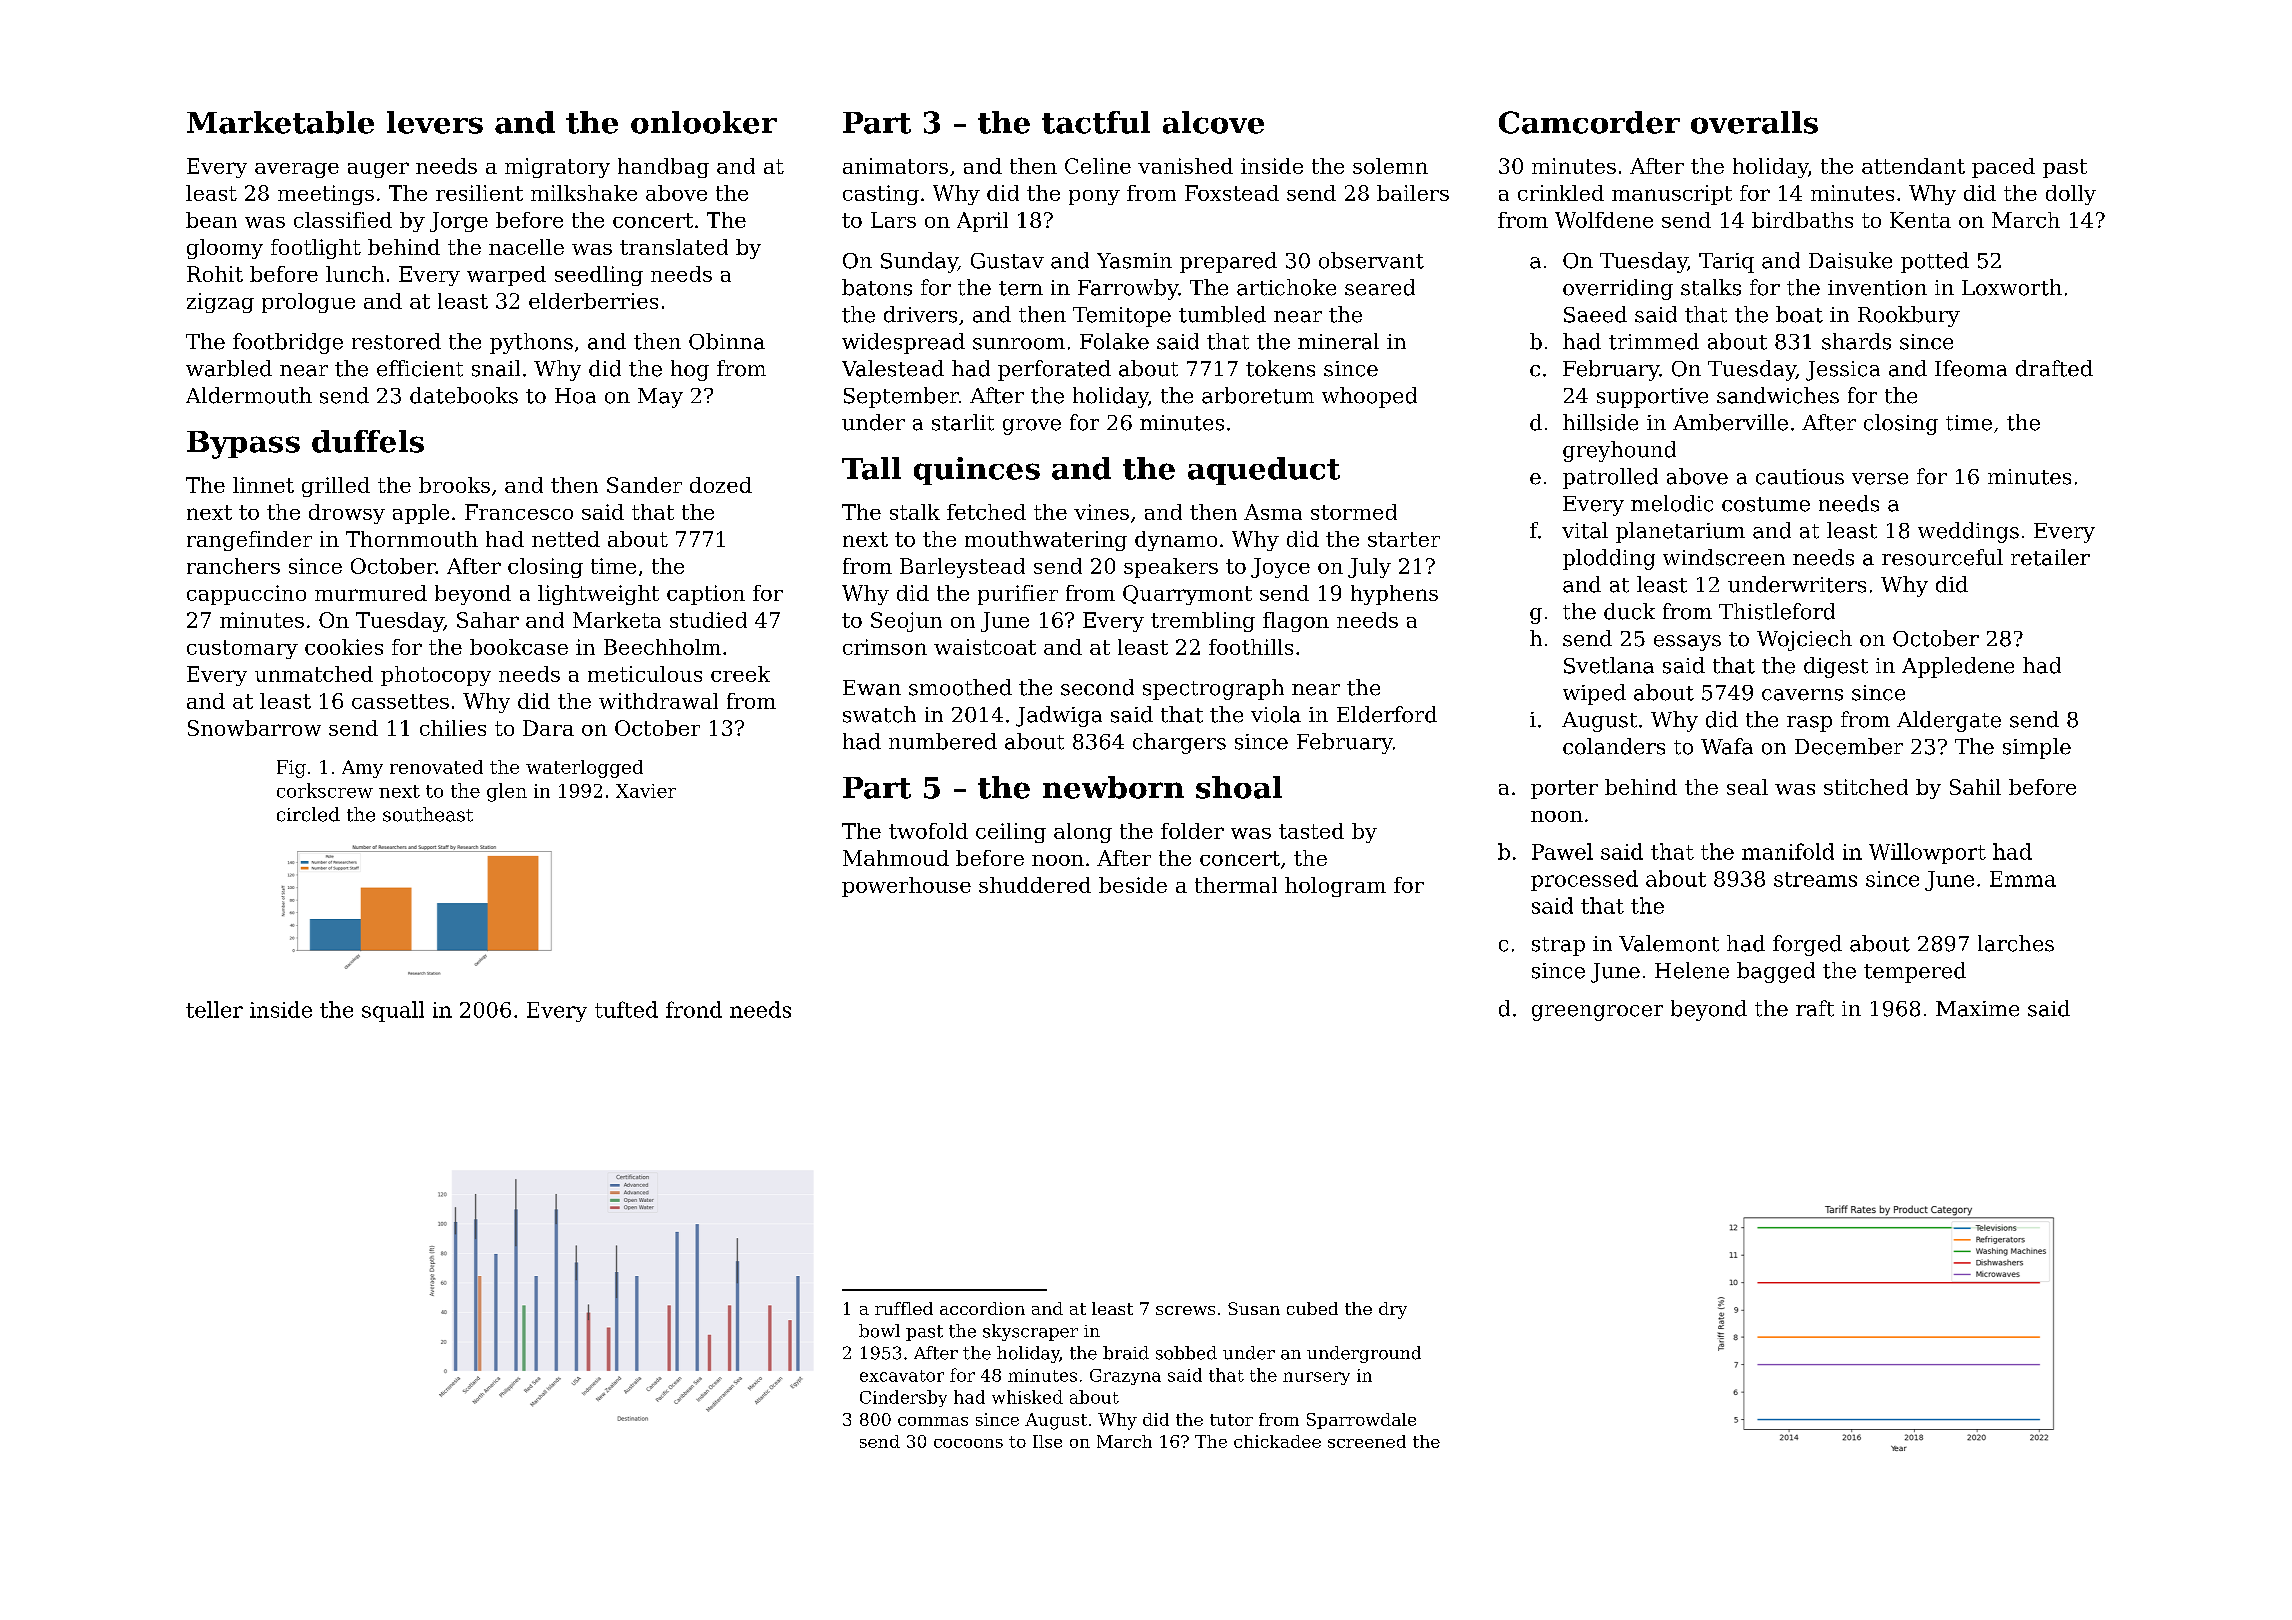  I want to click on bookcase, so click(519, 647).
